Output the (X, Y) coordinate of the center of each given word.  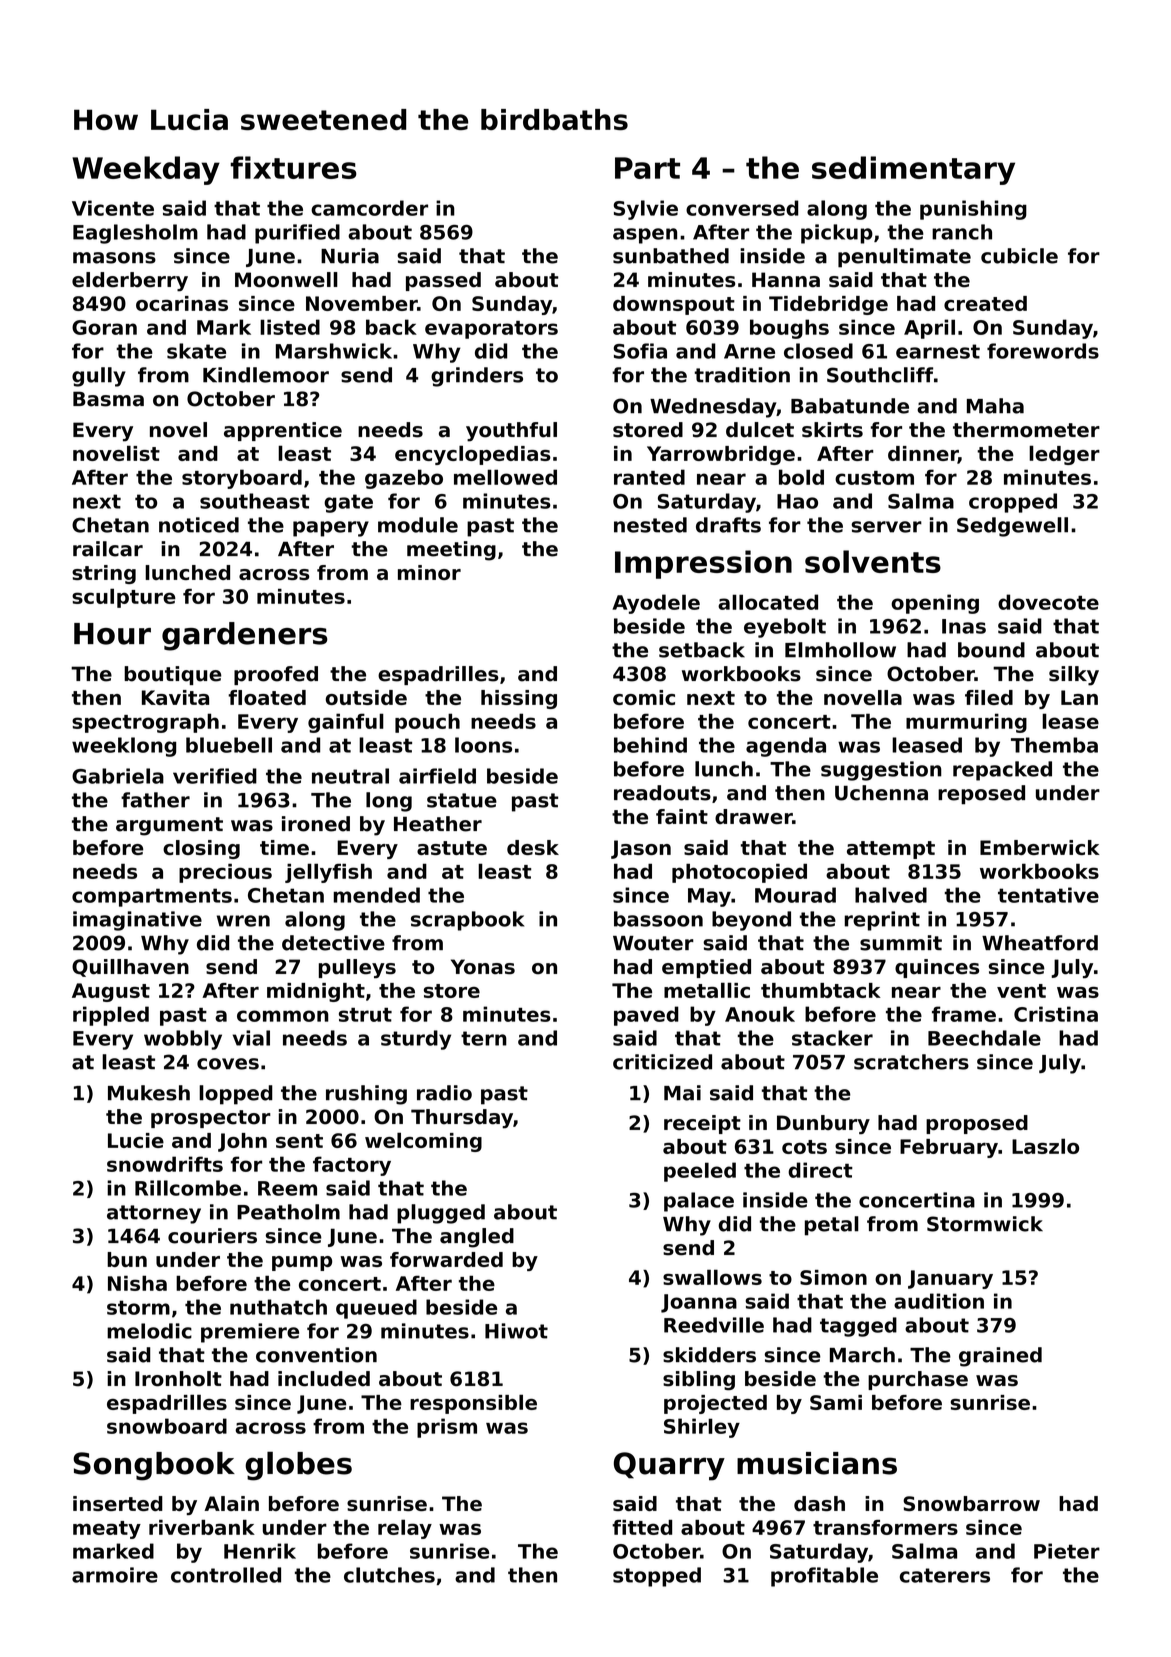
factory (352, 1166)
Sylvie (645, 210)
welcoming (423, 1142)
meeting (451, 551)
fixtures (293, 167)
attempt (891, 850)
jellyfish (328, 873)
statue (462, 800)
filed (989, 697)
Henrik (260, 1551)
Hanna (786, 280)
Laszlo (1045, 1146)
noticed (199, 525)
